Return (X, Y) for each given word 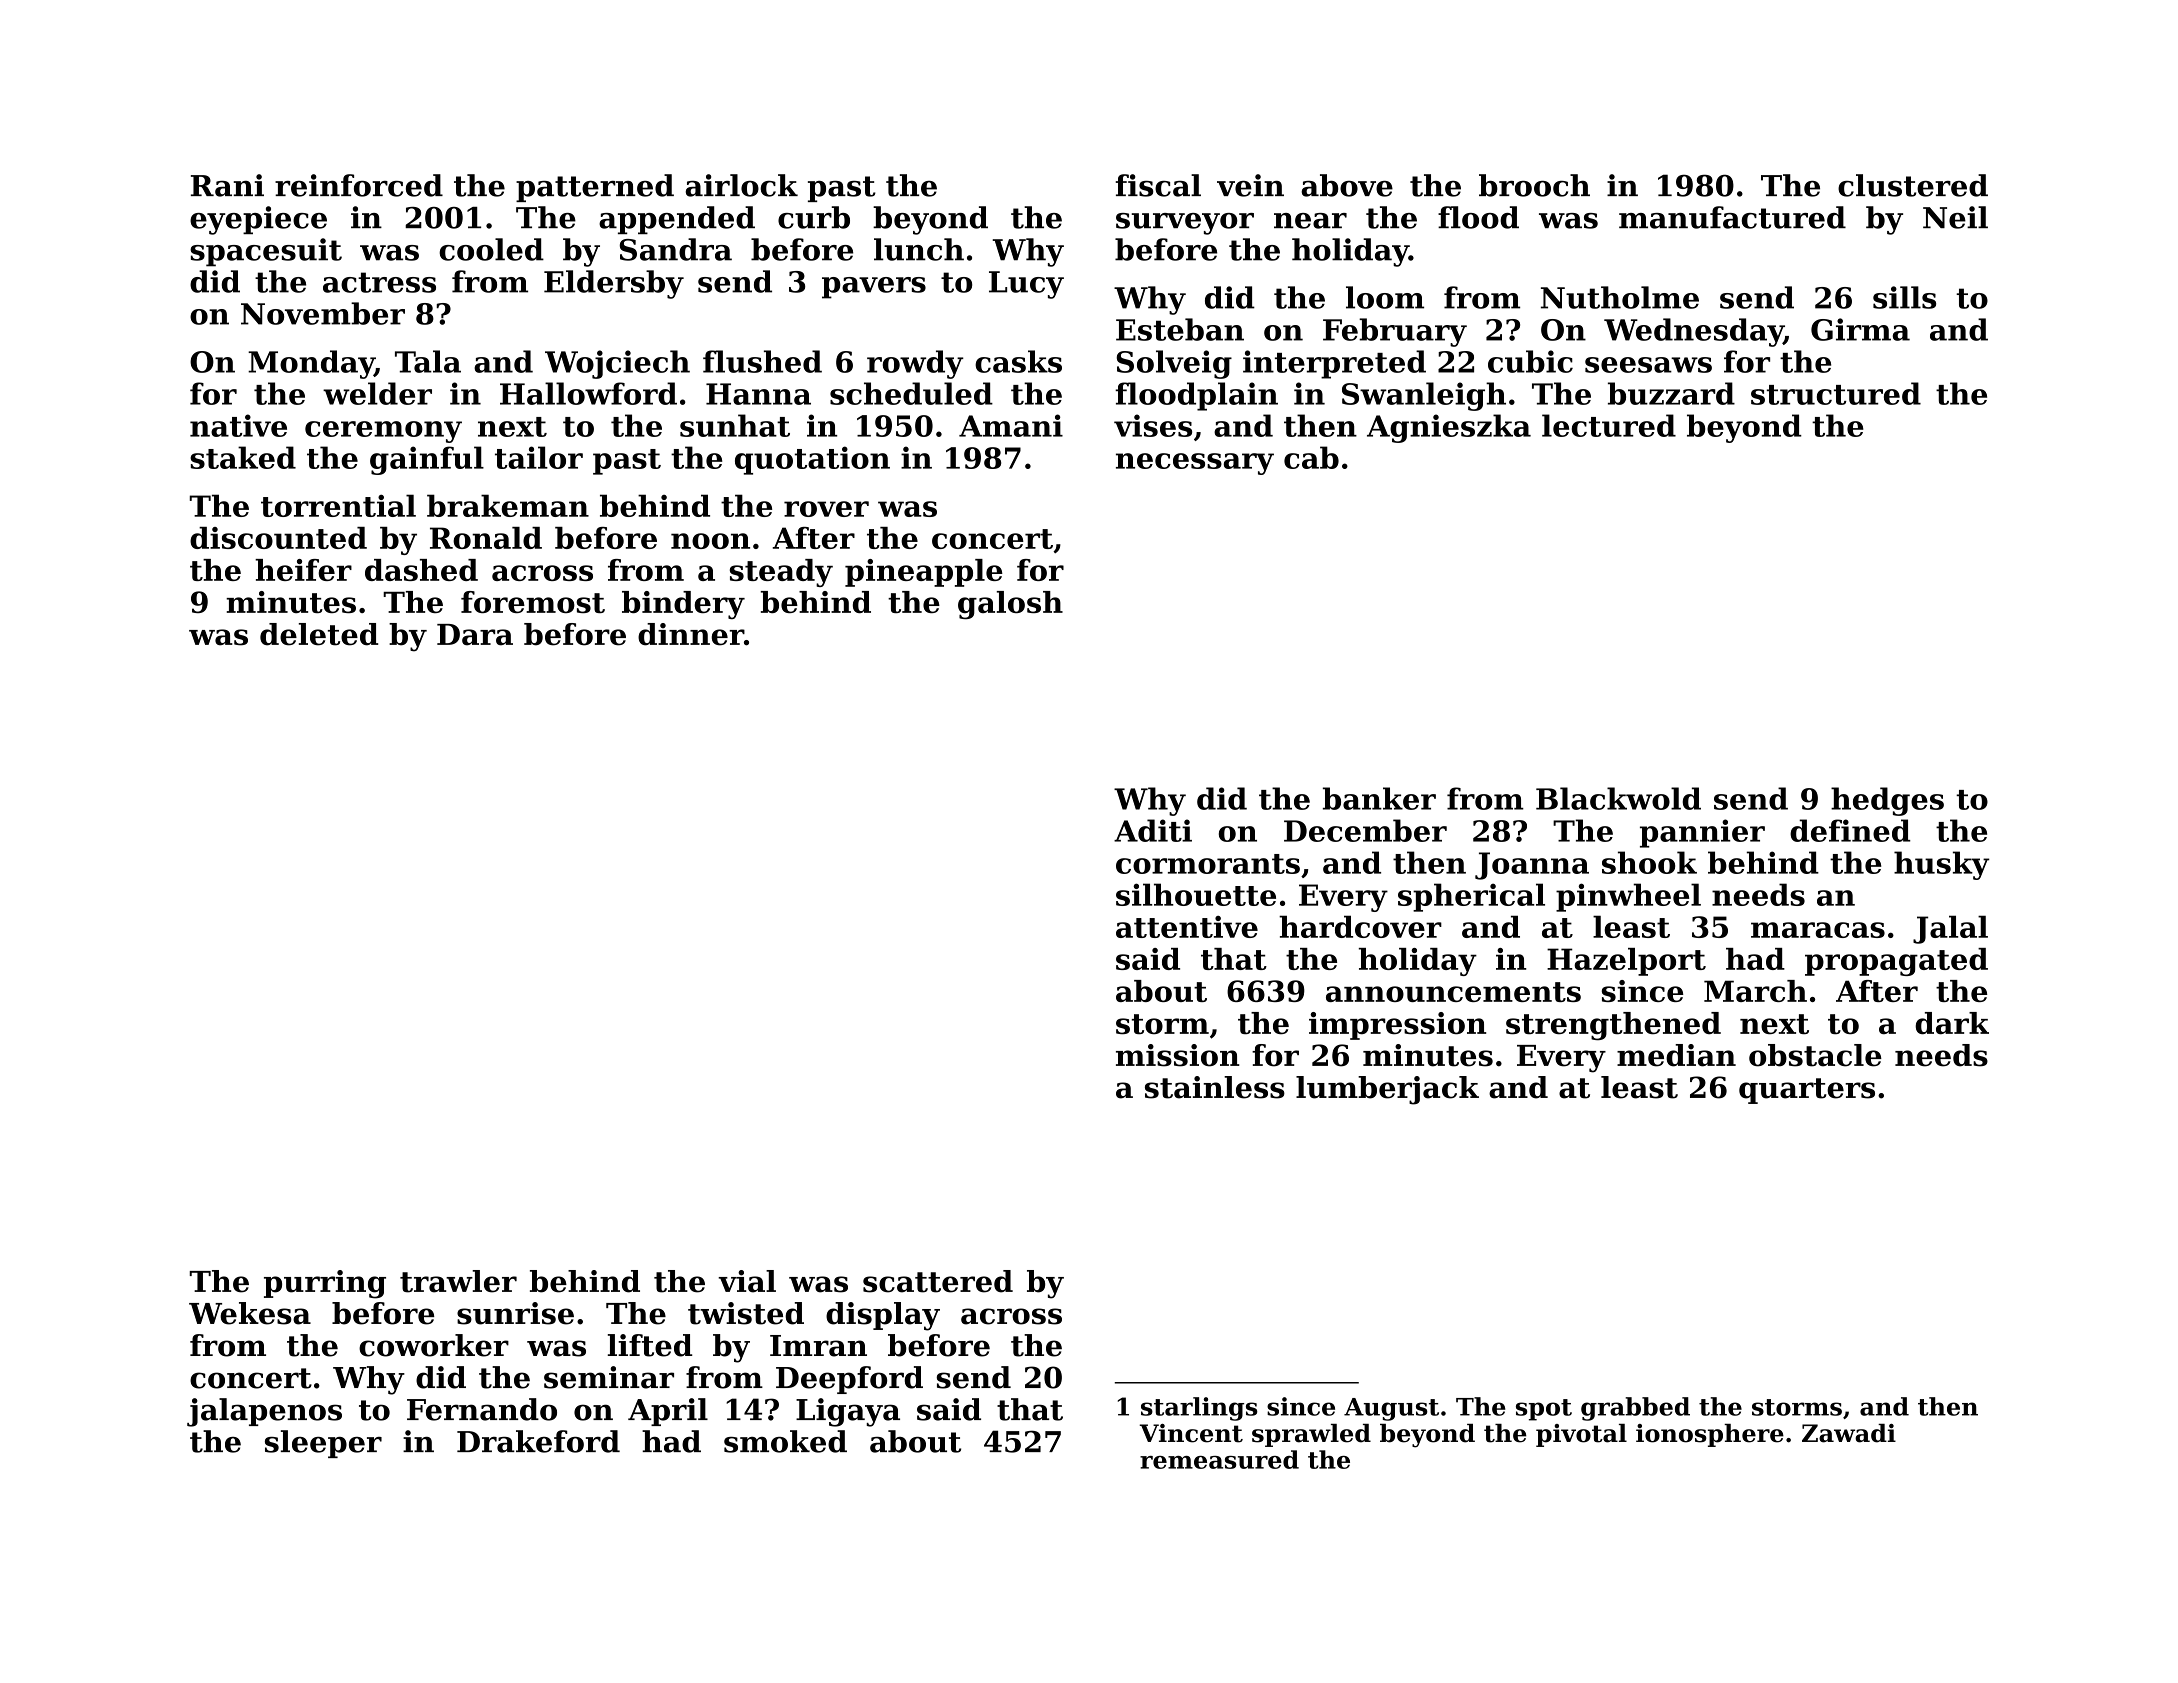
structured (1836, 393)
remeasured (1219, 1459)
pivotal (1581, 1435)
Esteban (1180, 329)
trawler (458, 1281)
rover (826, 509)
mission (1178, 1055)
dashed (421, 570)
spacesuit (266, 252)
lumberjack (1387, 1090)
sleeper (323, 1444)
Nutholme (1620, 297)
